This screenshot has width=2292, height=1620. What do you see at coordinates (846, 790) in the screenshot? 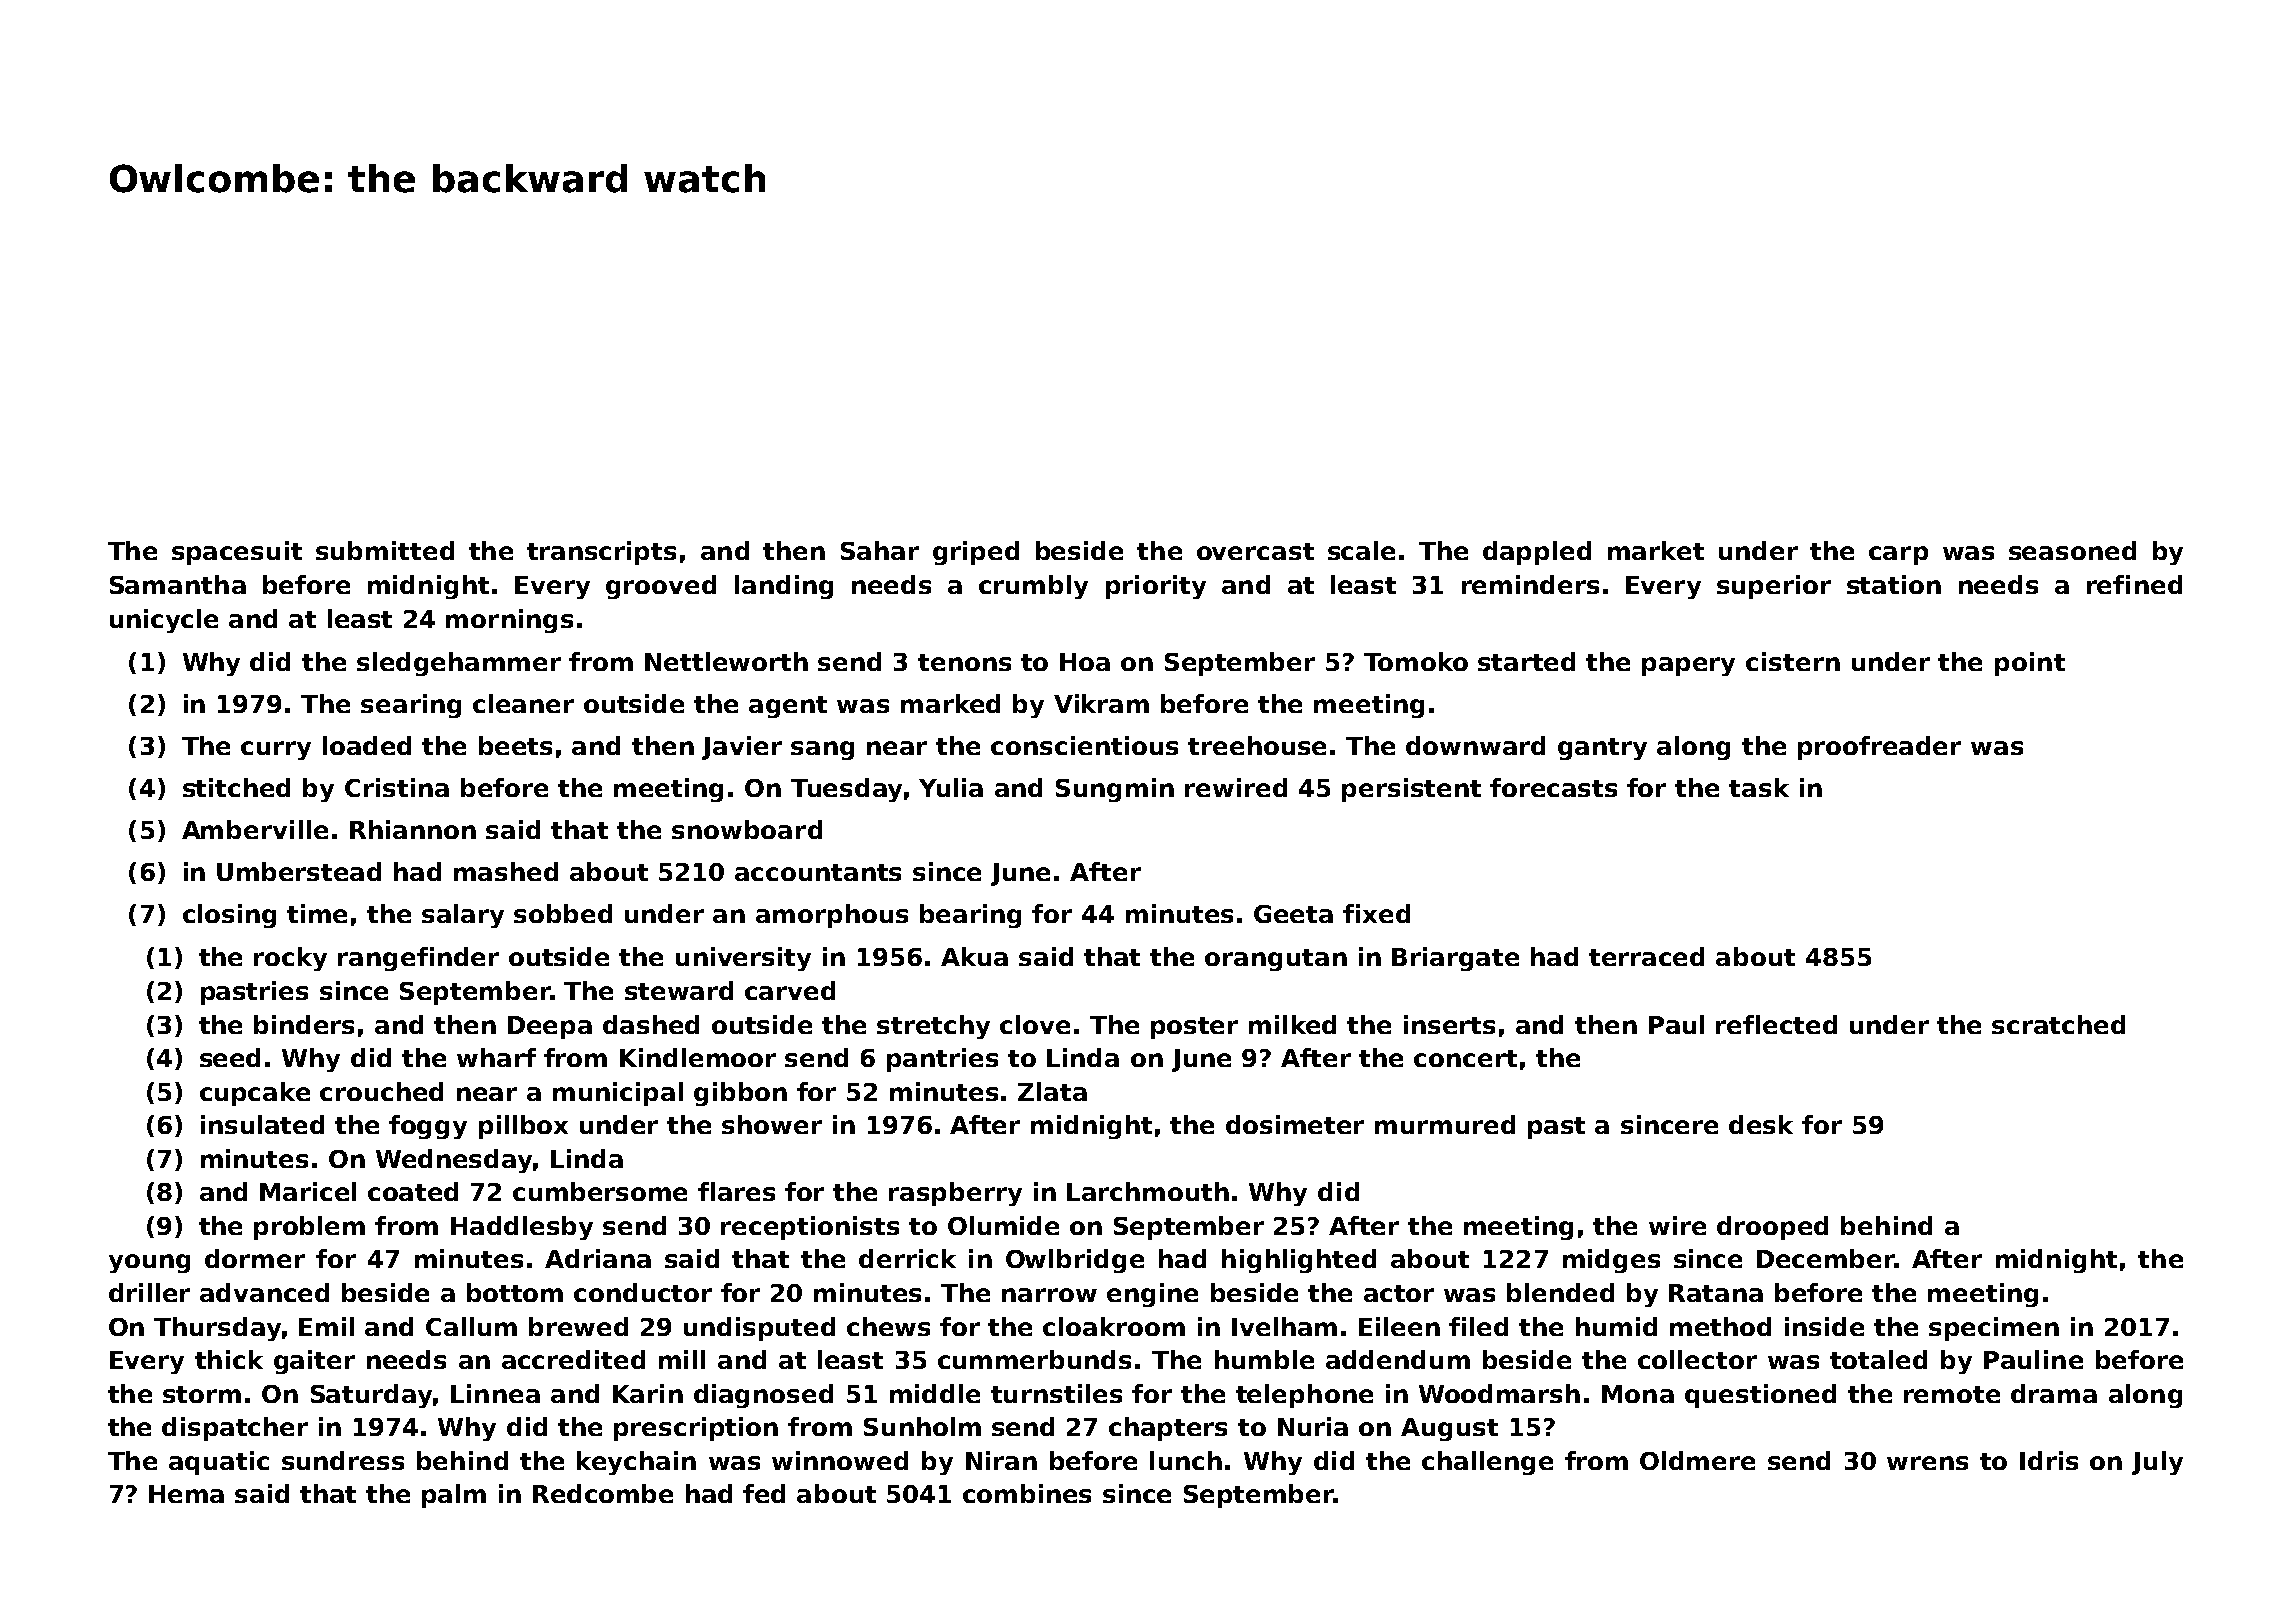
I see `Tuesday` at bounding box center [846, 790].
